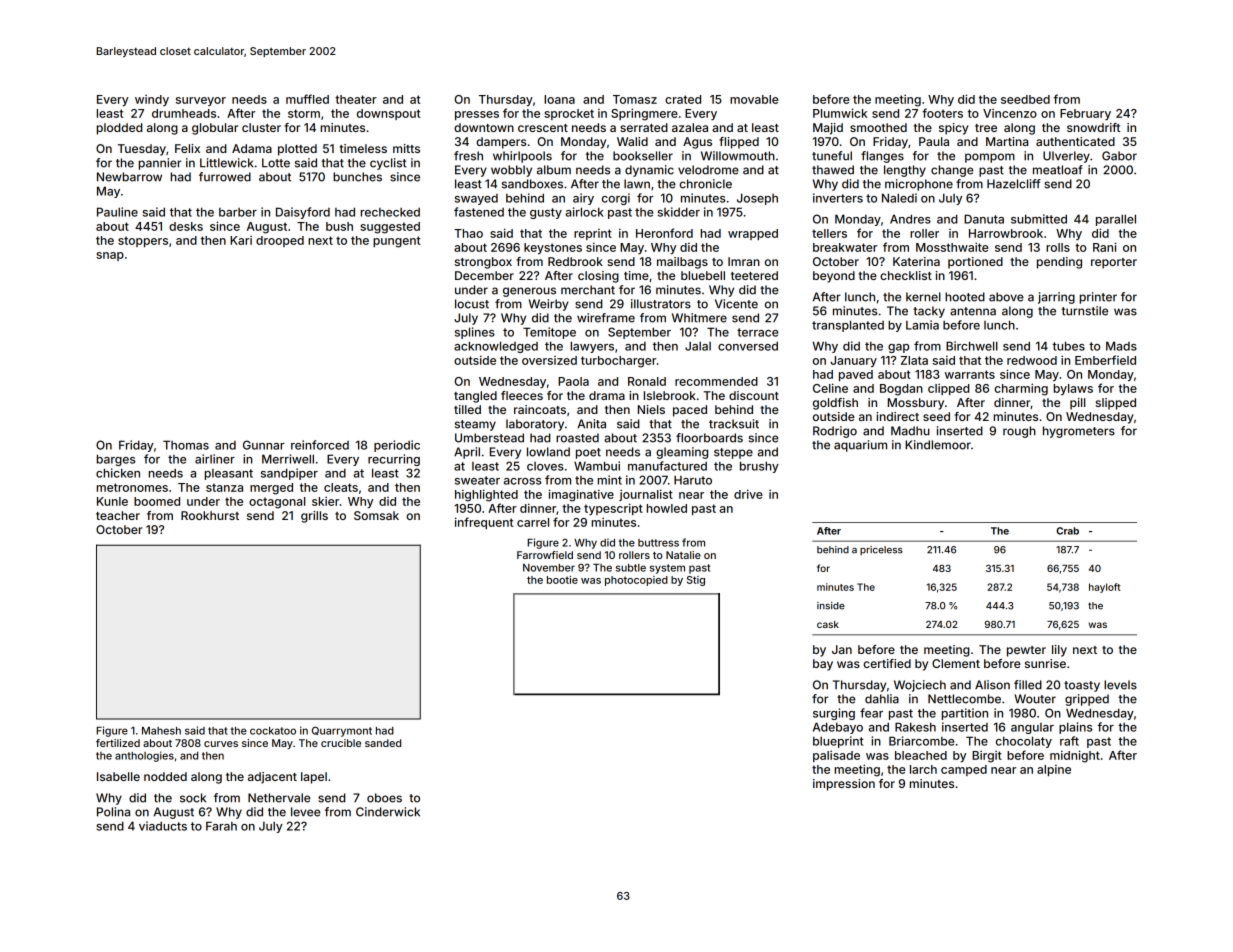 The height and width of the page is (952, 1233). Describe the element at coordinates (905, 171) in the page. I see `lengthy` at that location.
